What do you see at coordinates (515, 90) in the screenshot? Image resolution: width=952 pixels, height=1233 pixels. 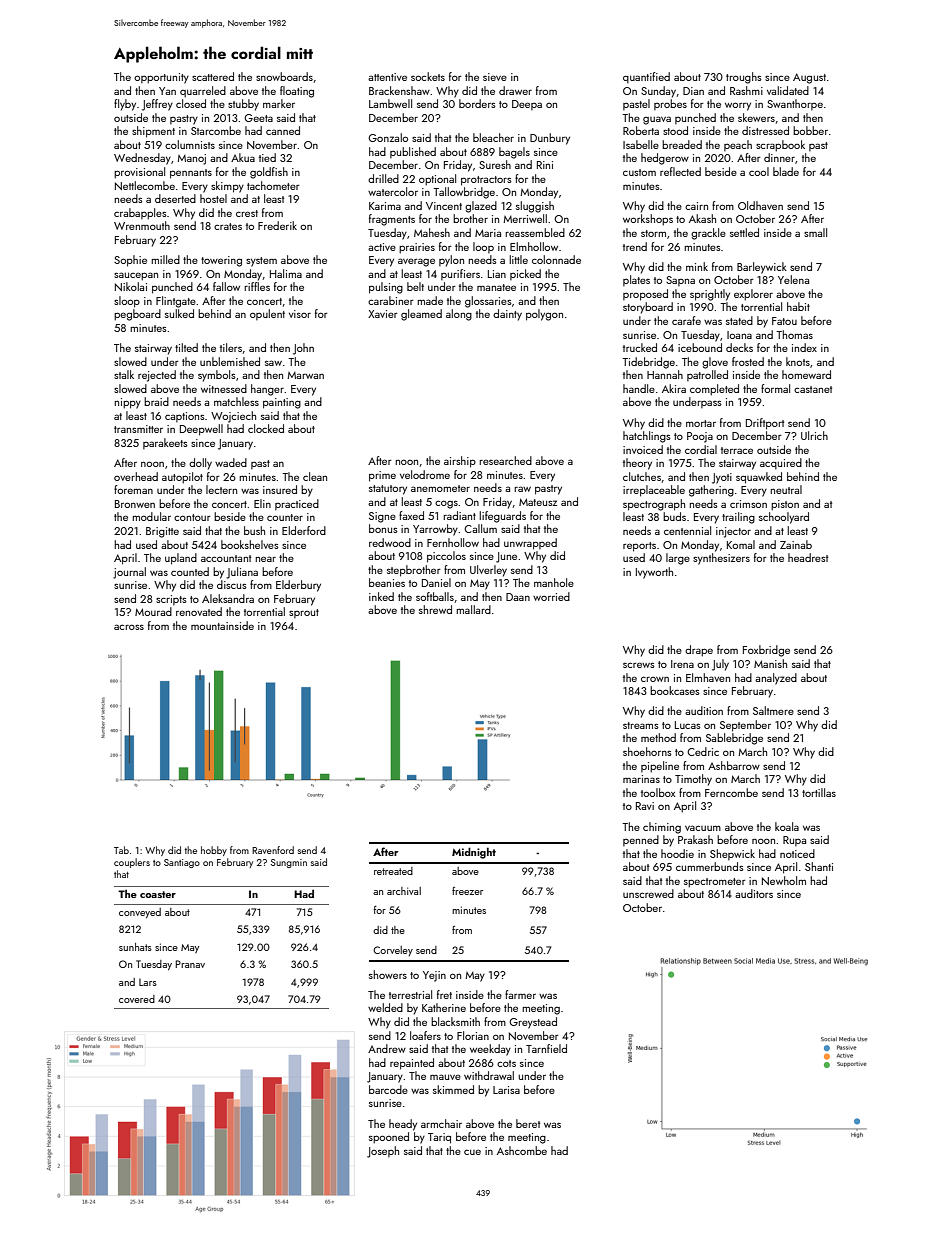 I see `drawer` at bounding box center [515, 90].
